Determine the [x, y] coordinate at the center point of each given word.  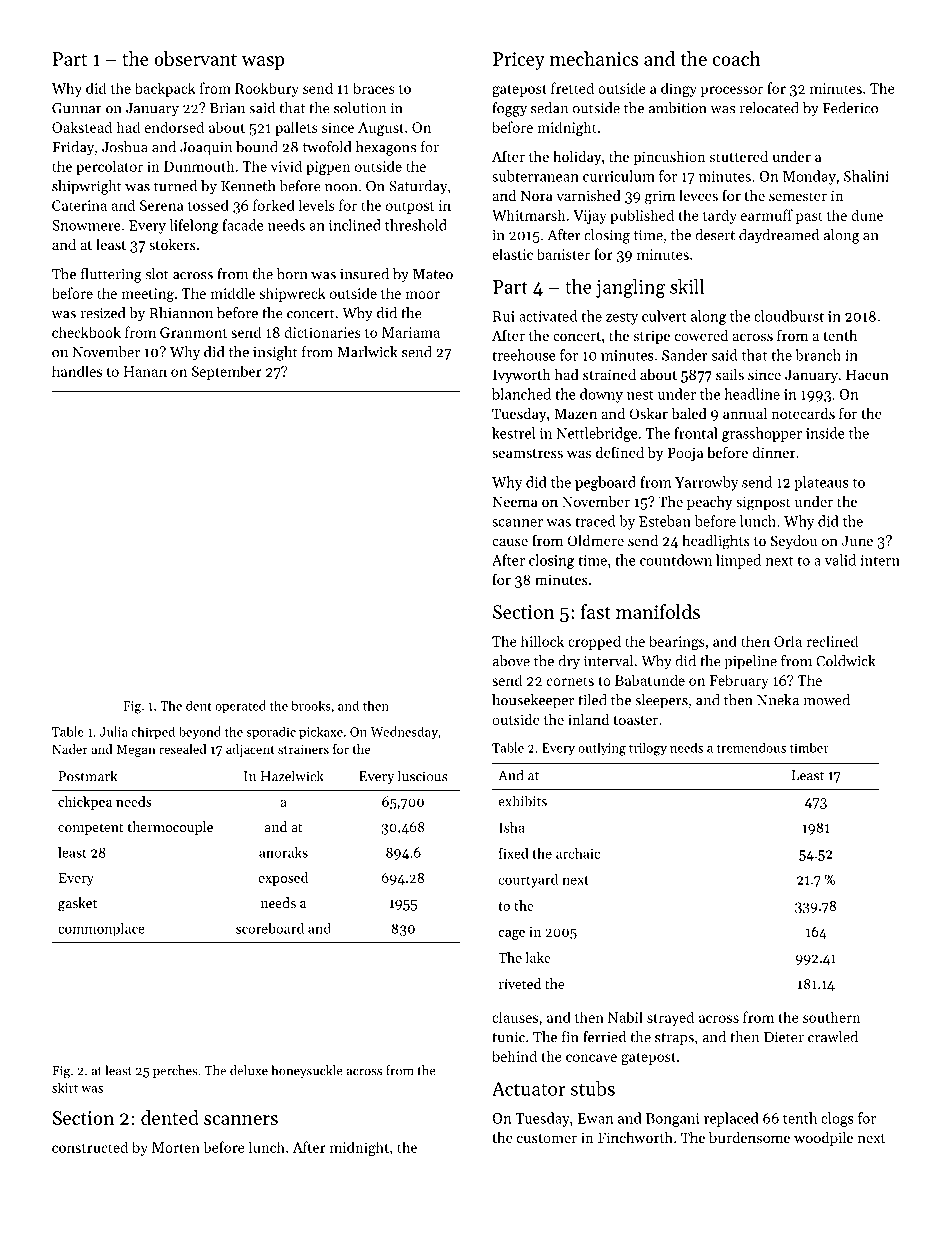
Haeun [867, 374]
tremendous [751, 747]
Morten [176, 1147]
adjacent [250, 750]
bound [257, 147]
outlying [602, 749]
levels [317, 205]
